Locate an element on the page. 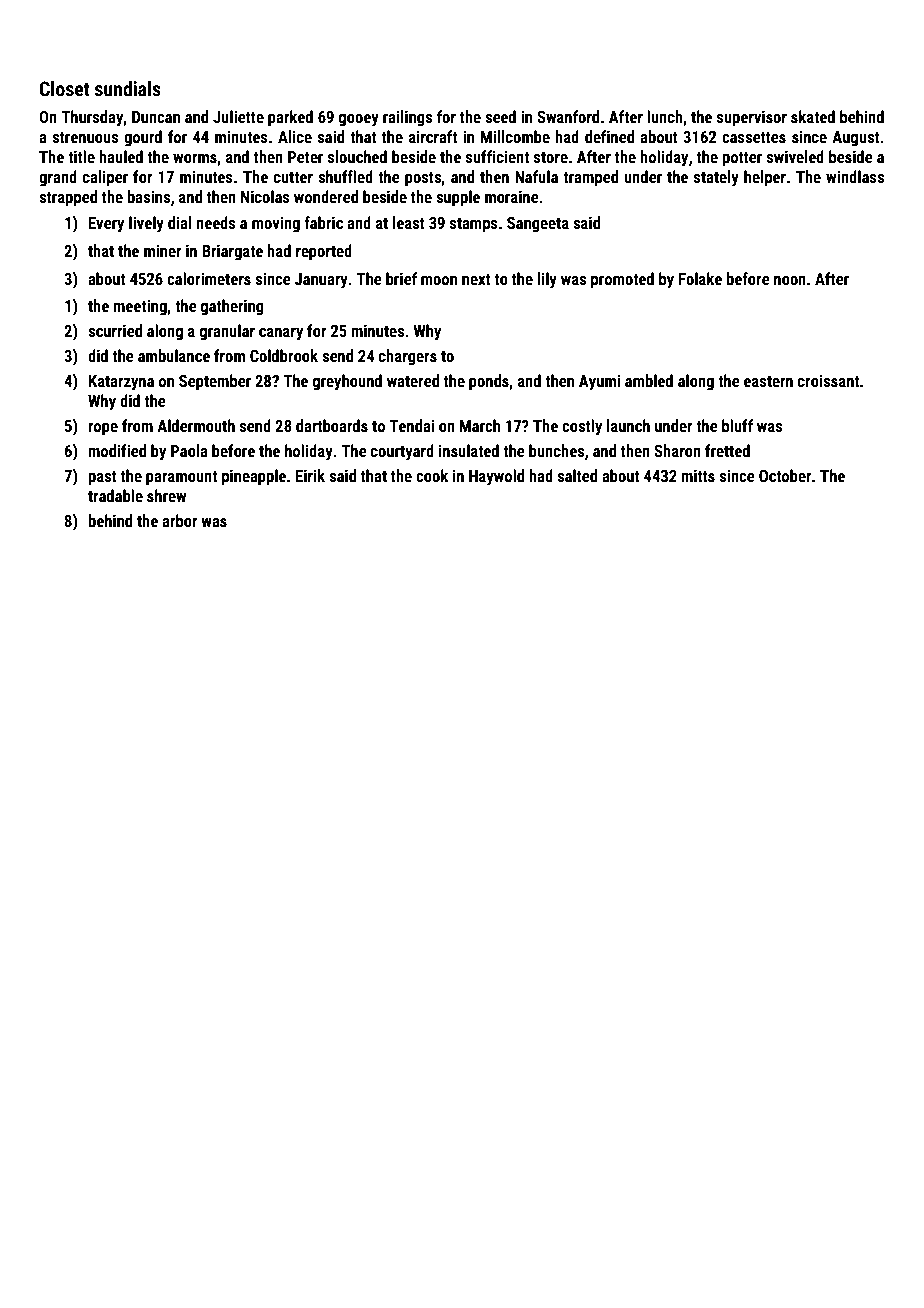  salted is located at coordinates (577, 475).
